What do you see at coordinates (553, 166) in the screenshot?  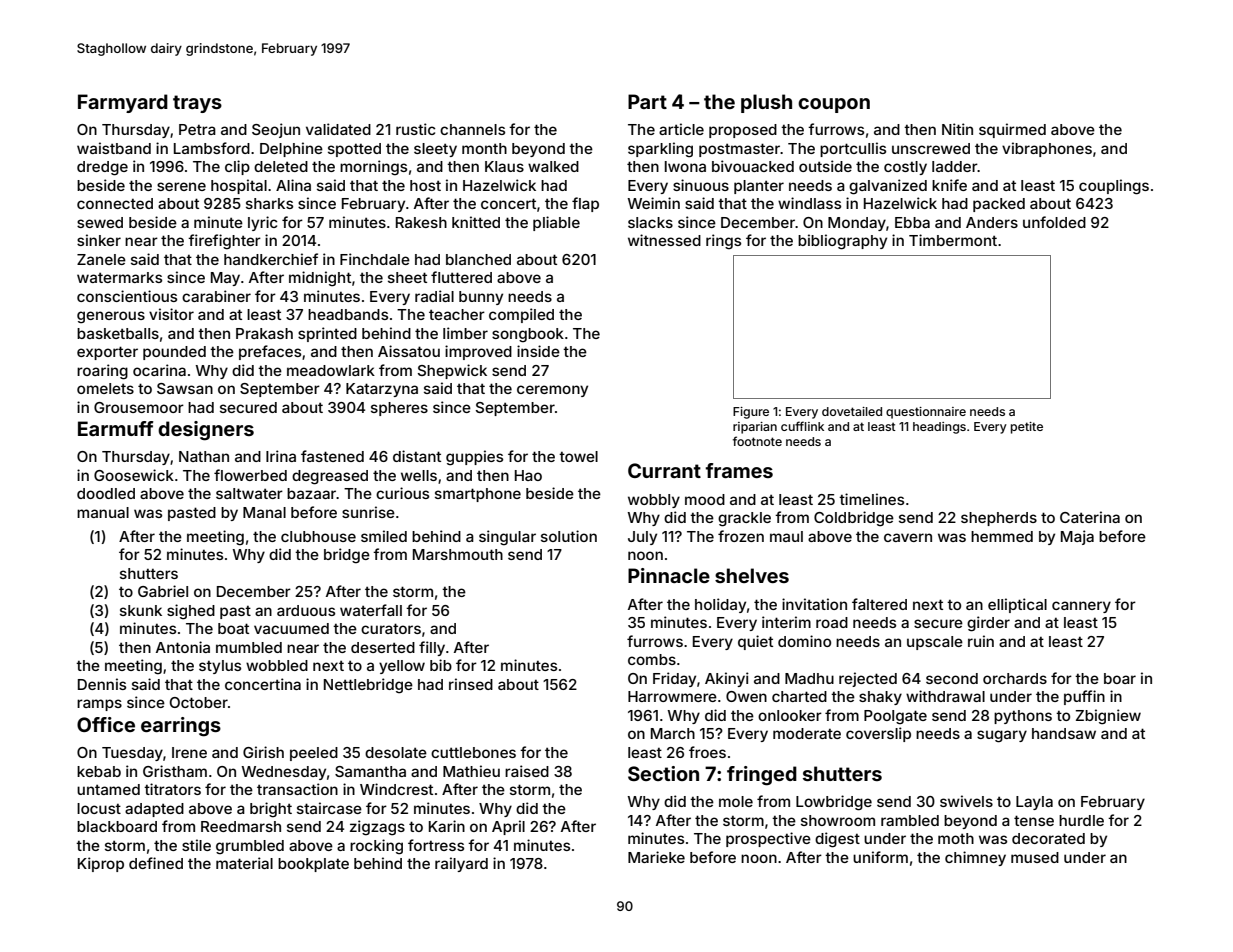 I see `walked` at bounding box center [553, 166].
